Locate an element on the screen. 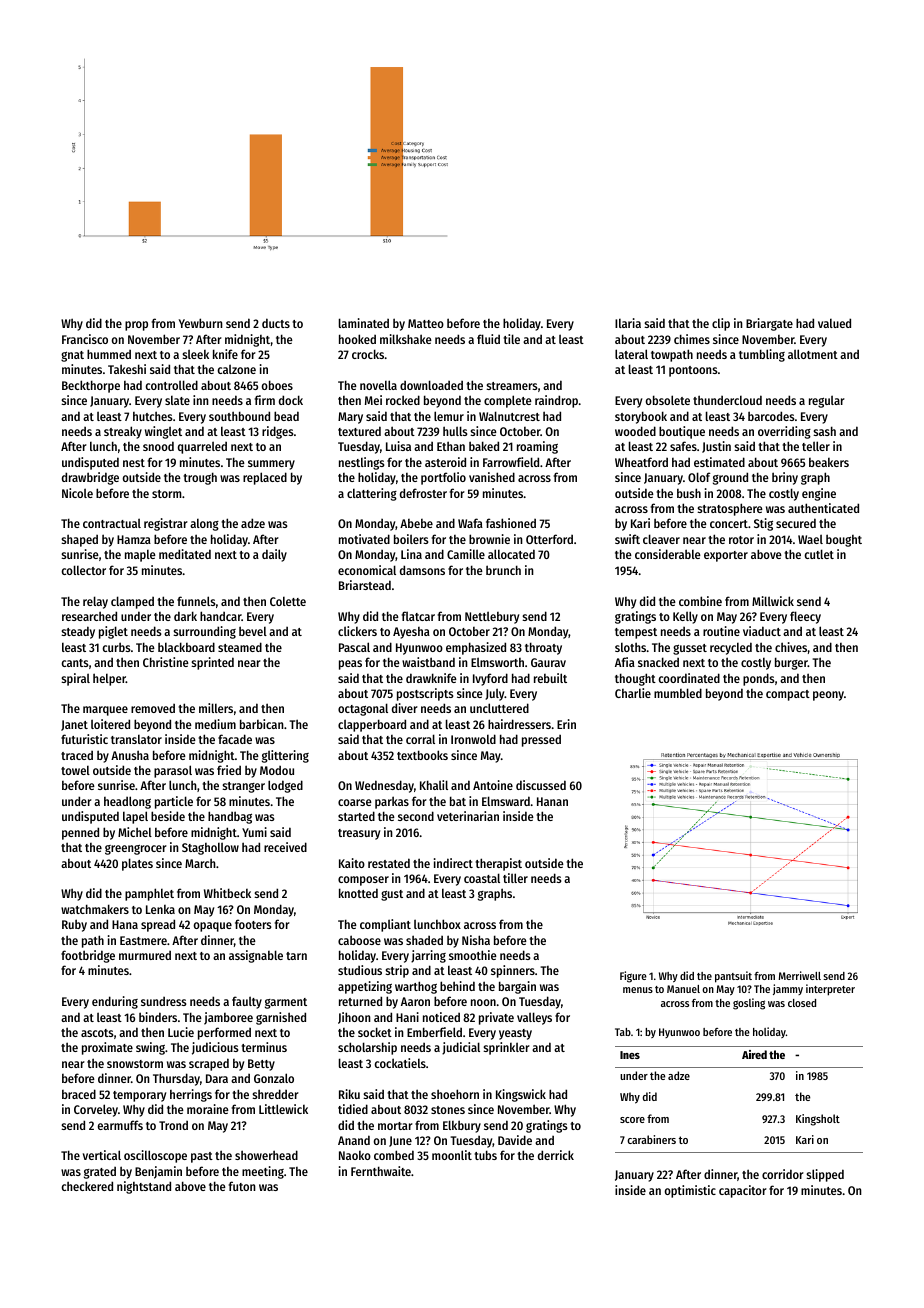  bush is located at coordinates (689, 493).
